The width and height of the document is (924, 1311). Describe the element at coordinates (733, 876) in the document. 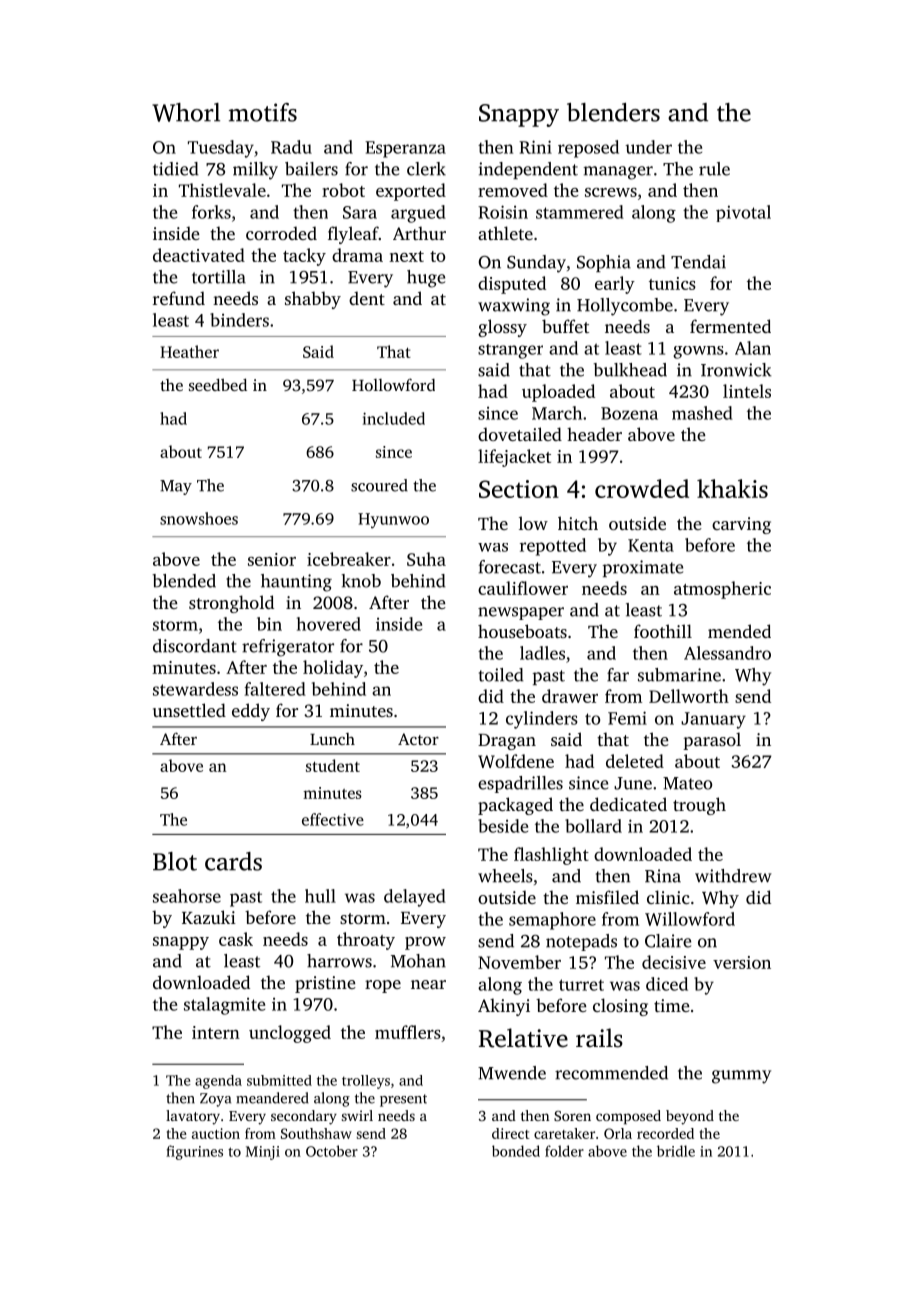

I see `withdrew` at that location.
